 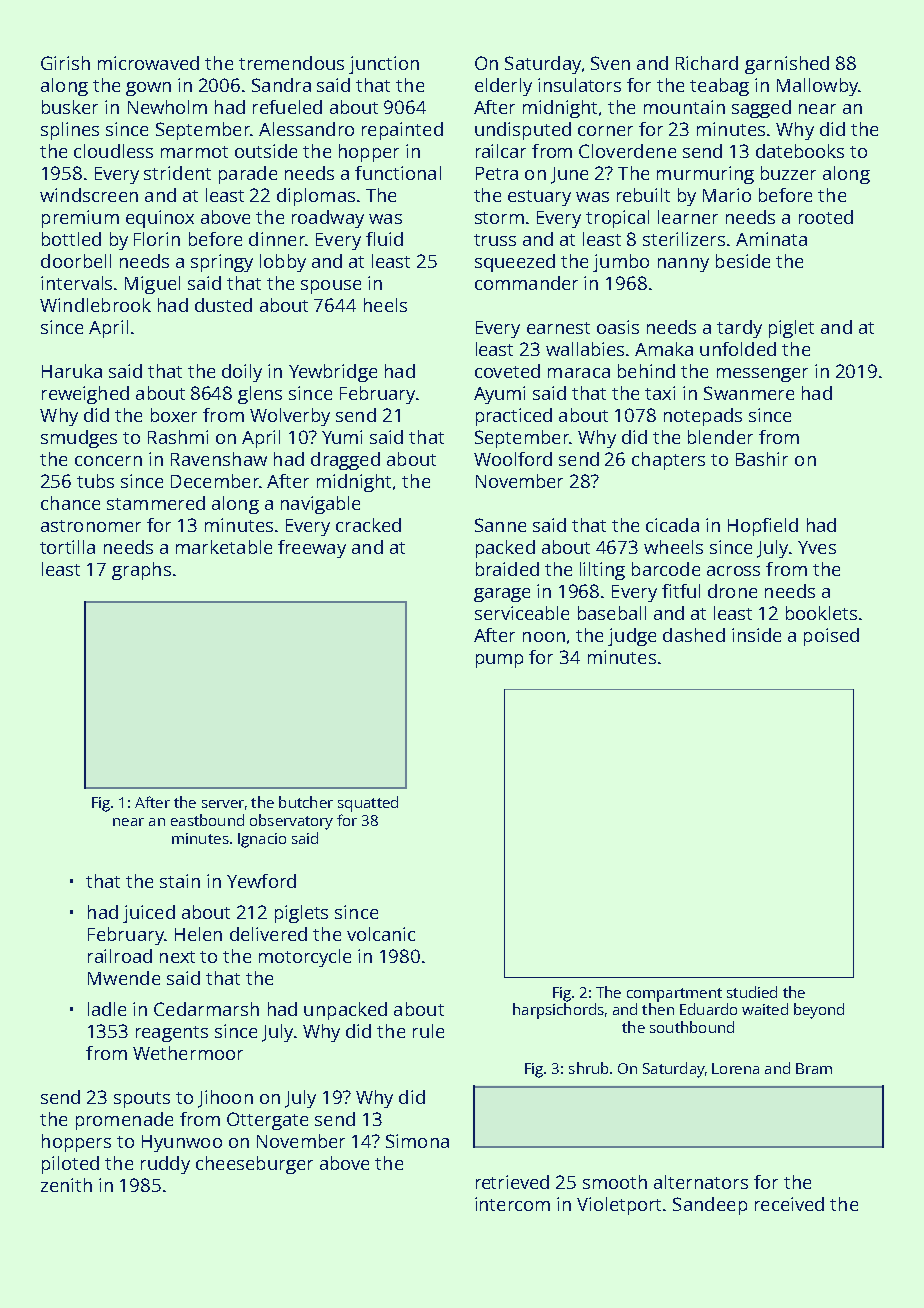 I want to click on freeway, so click(x=312, y=549).
